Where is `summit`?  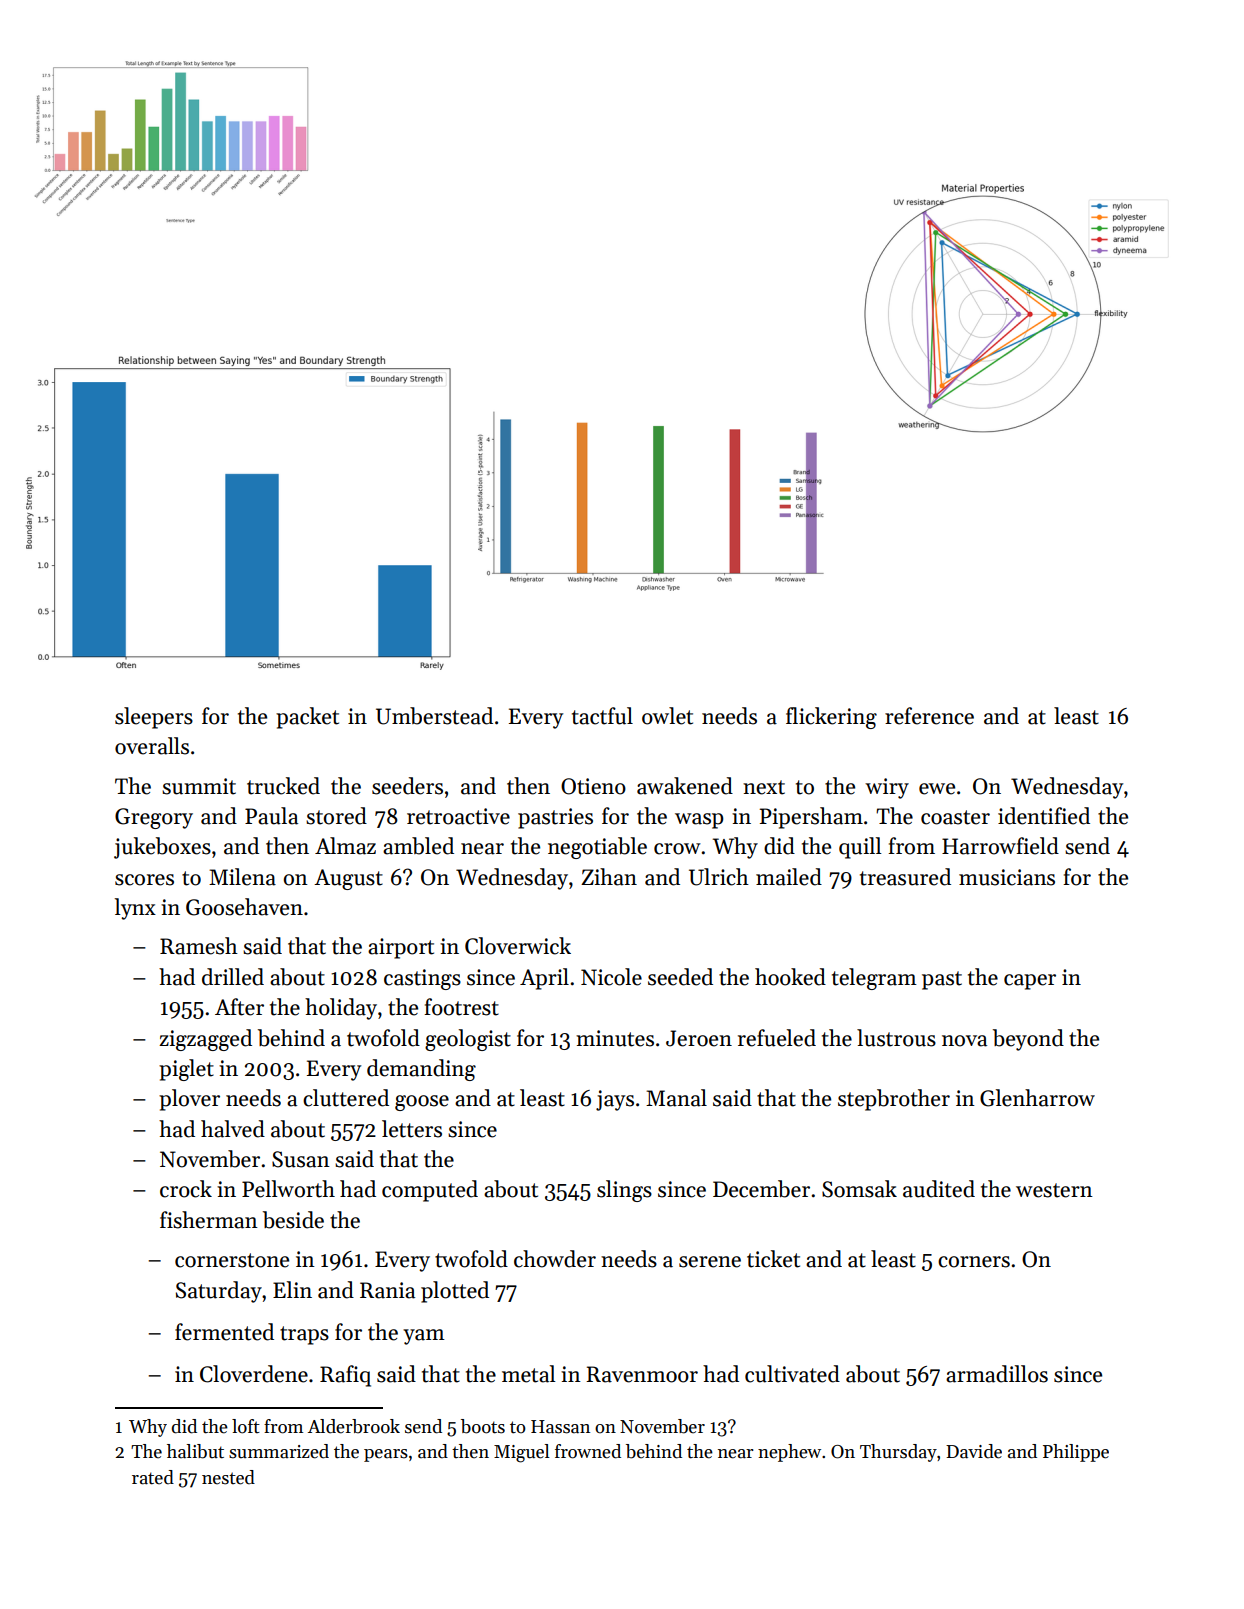 summit is located at coordinates (199, 786).
